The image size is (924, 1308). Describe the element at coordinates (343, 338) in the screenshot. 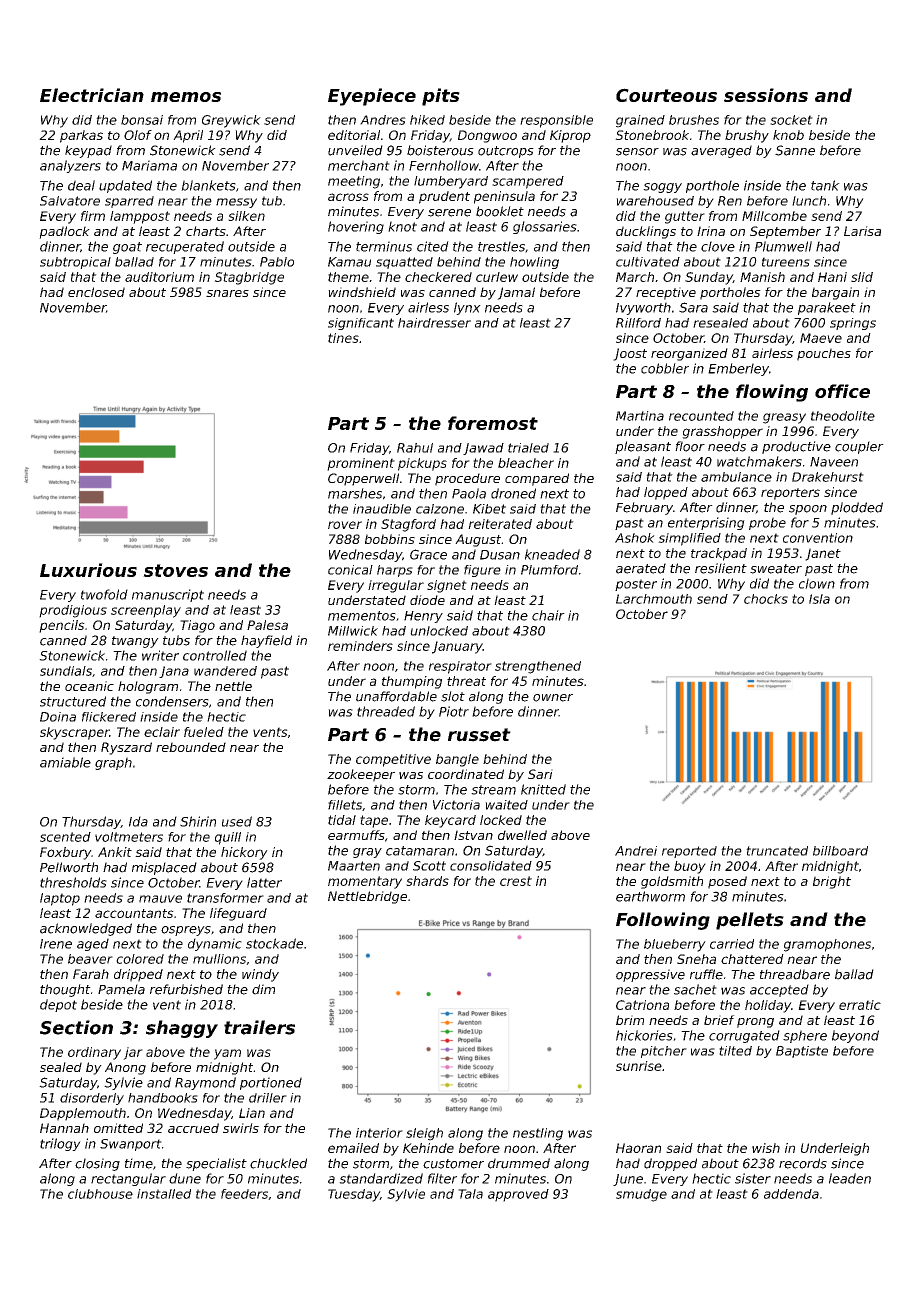

I see `tines` at that location.
